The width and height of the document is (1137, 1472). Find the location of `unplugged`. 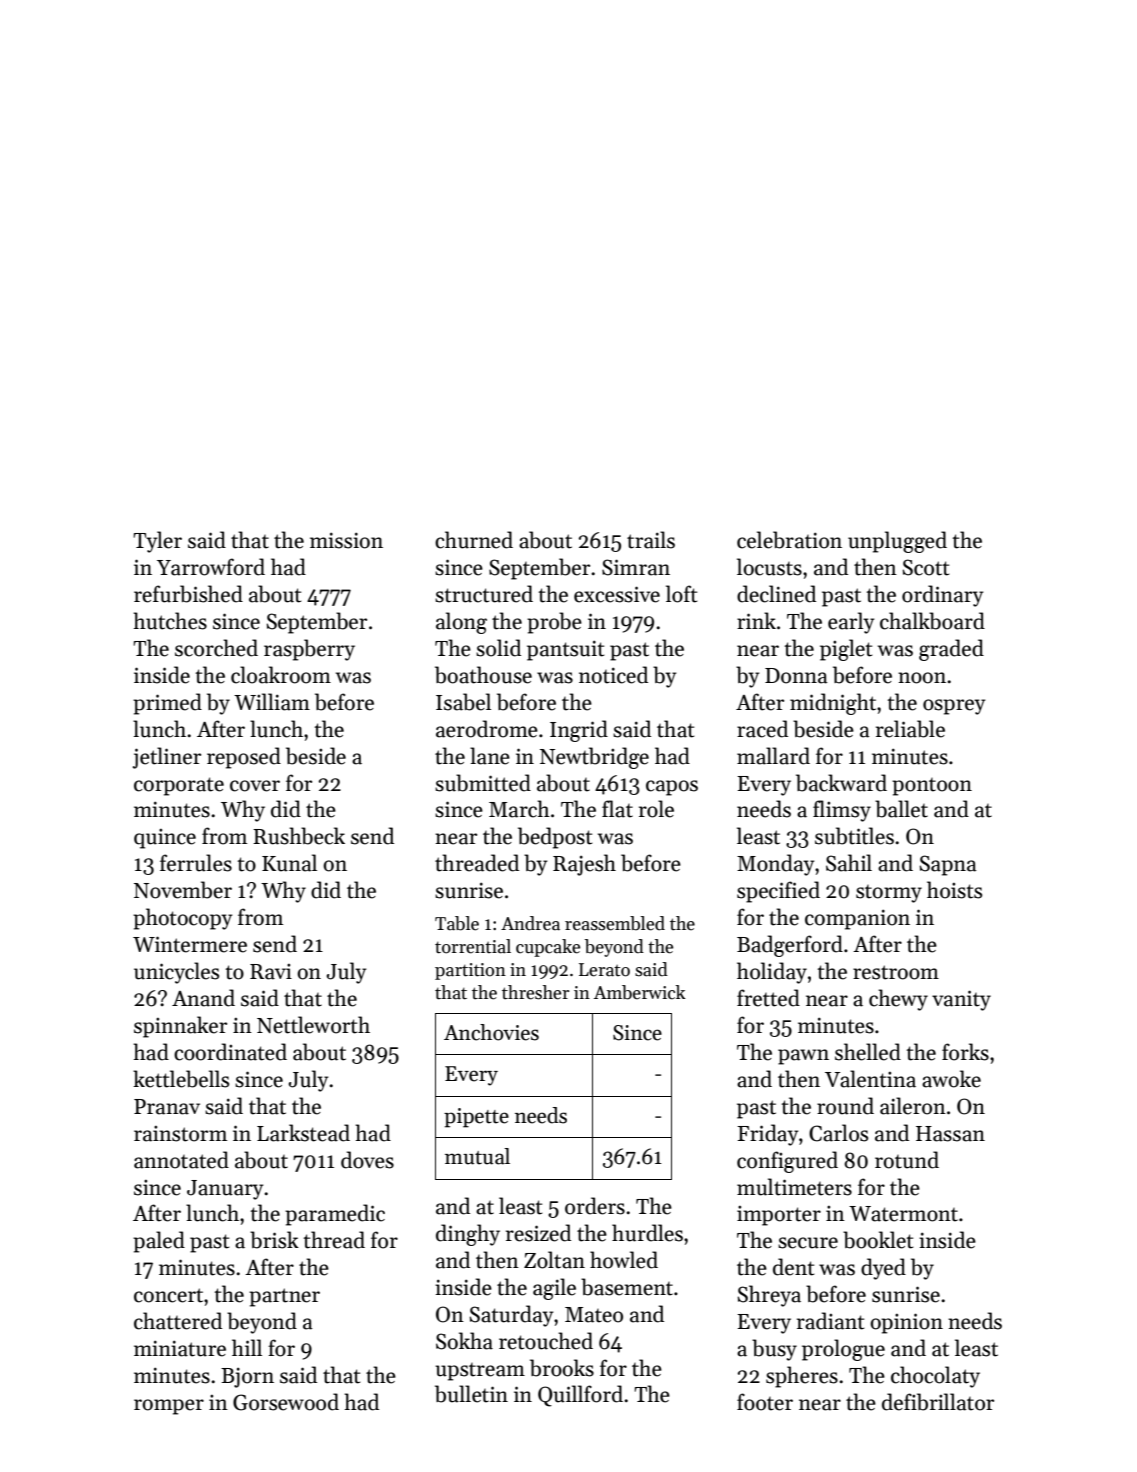

unplugged is located at coordinates (897, 542).
